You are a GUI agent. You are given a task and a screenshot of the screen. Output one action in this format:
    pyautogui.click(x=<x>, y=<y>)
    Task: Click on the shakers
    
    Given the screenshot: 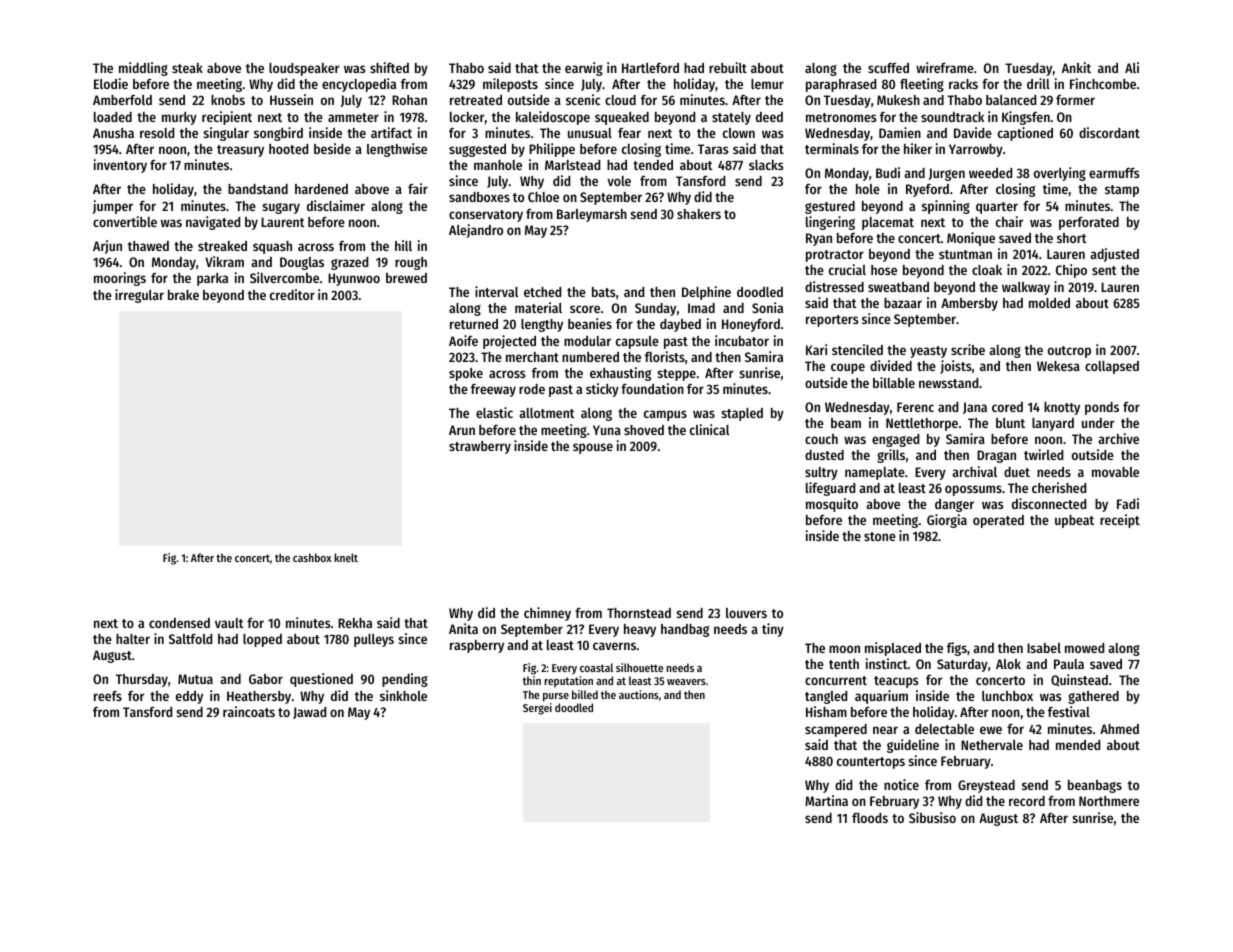 What is the action you would take?
    pyautogui.click(x=699, y=214)
